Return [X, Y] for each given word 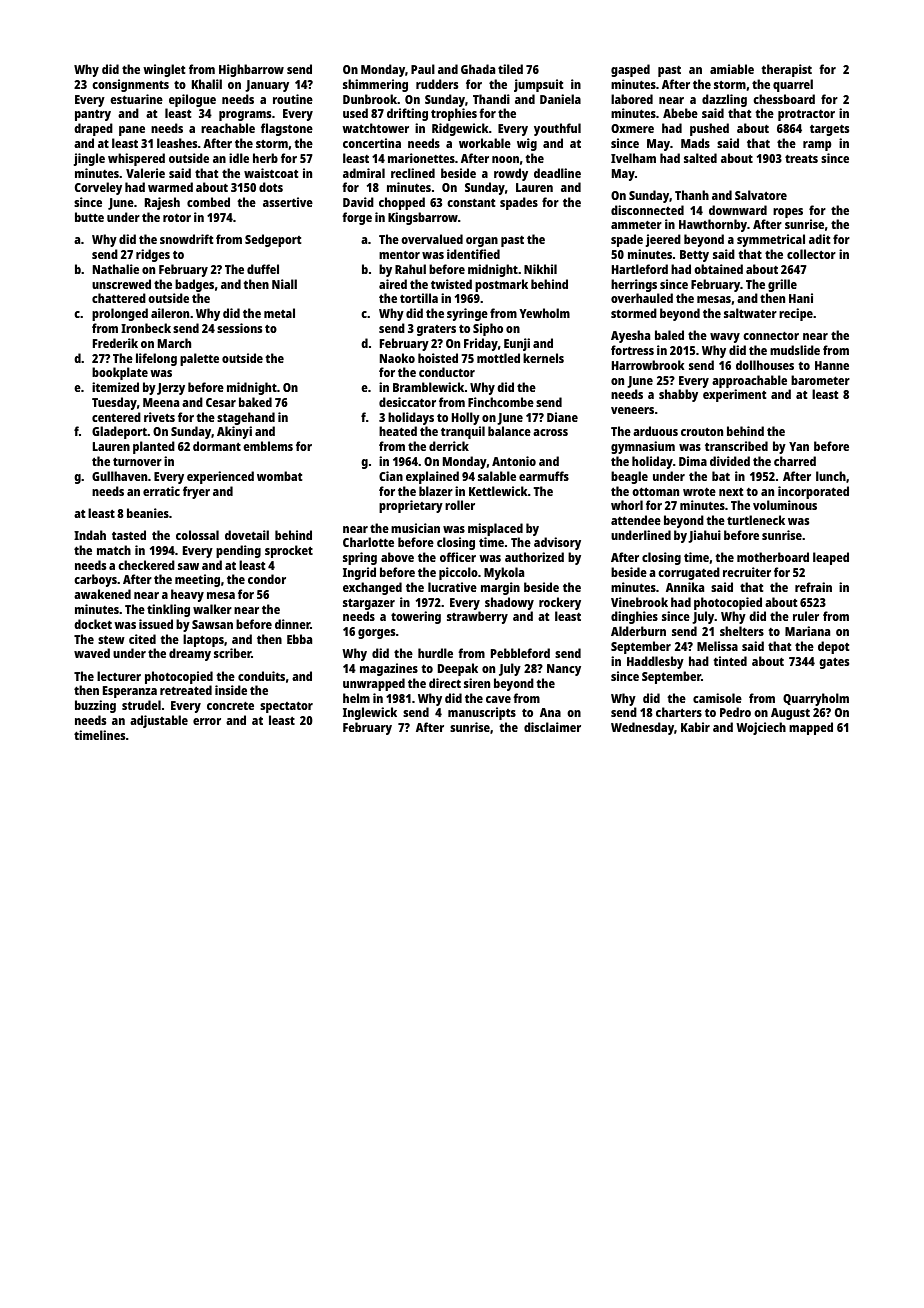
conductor [447, 372]
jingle [89, 159]
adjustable [159, 721]
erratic [161, 491]
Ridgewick [460, 129]
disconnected [647, 210]
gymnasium [643, 447]
